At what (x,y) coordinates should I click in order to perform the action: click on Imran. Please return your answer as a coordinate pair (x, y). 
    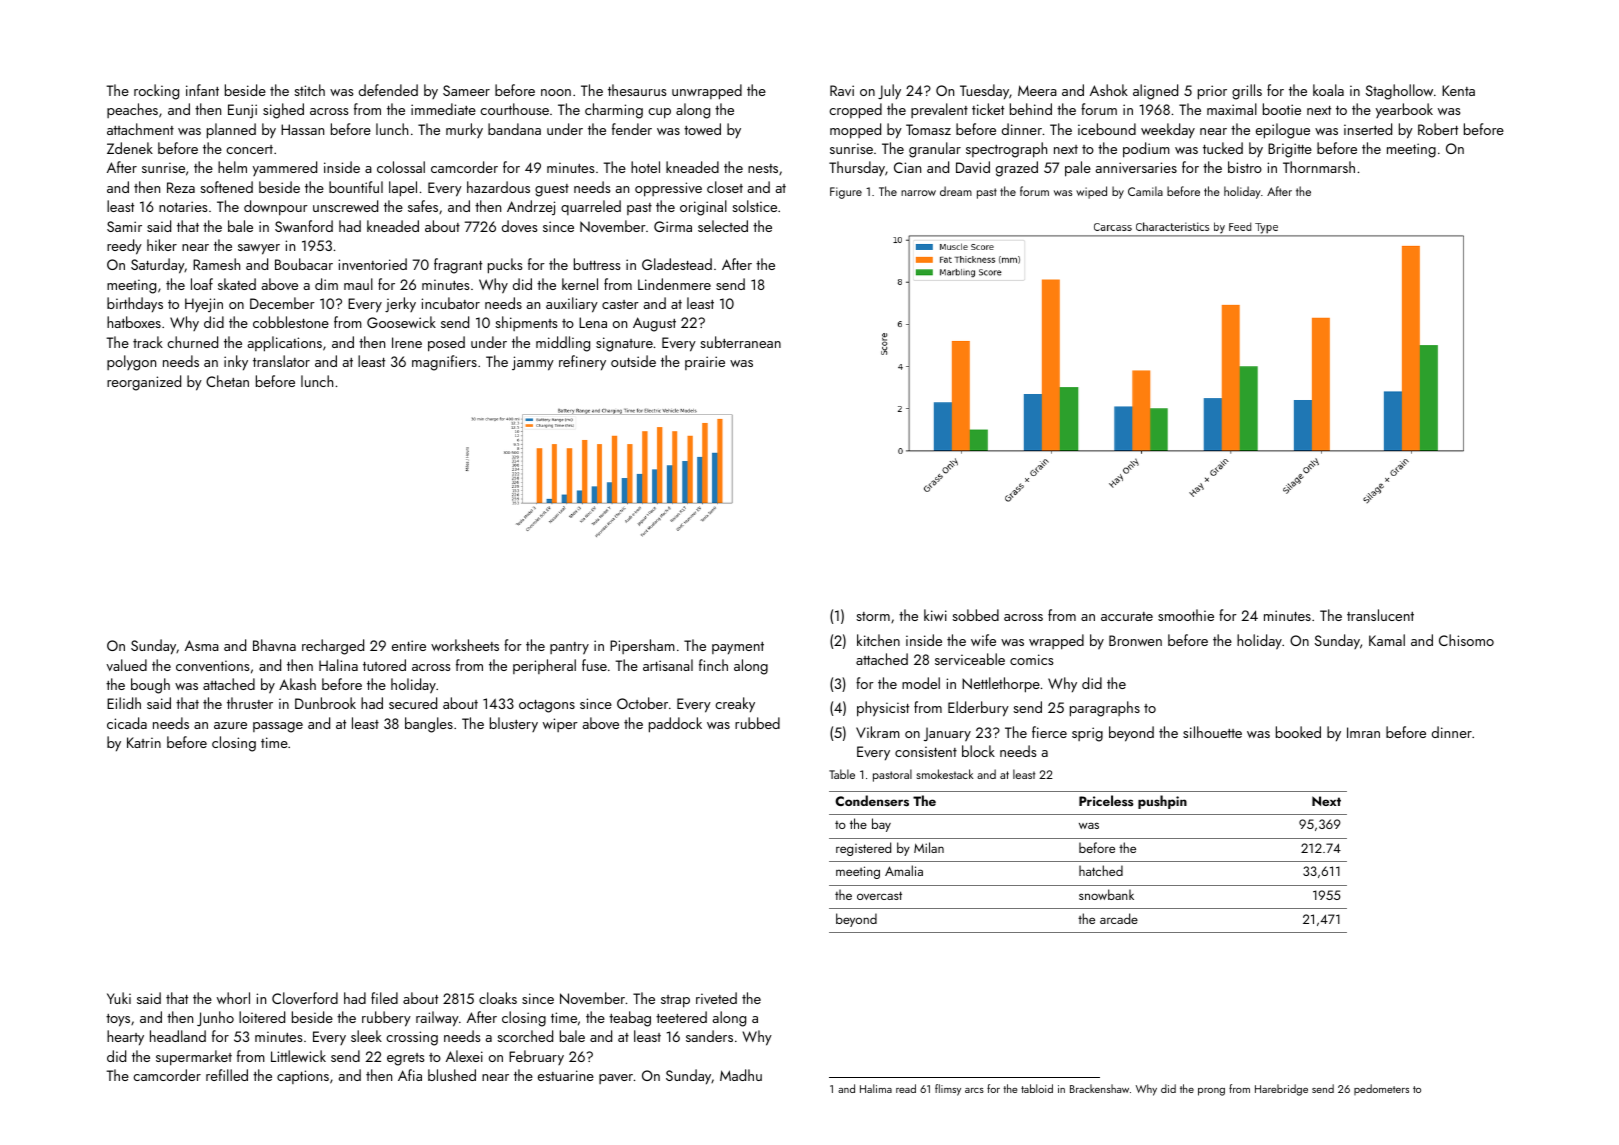
    Looking at the image, I should click on (1363, 732).
